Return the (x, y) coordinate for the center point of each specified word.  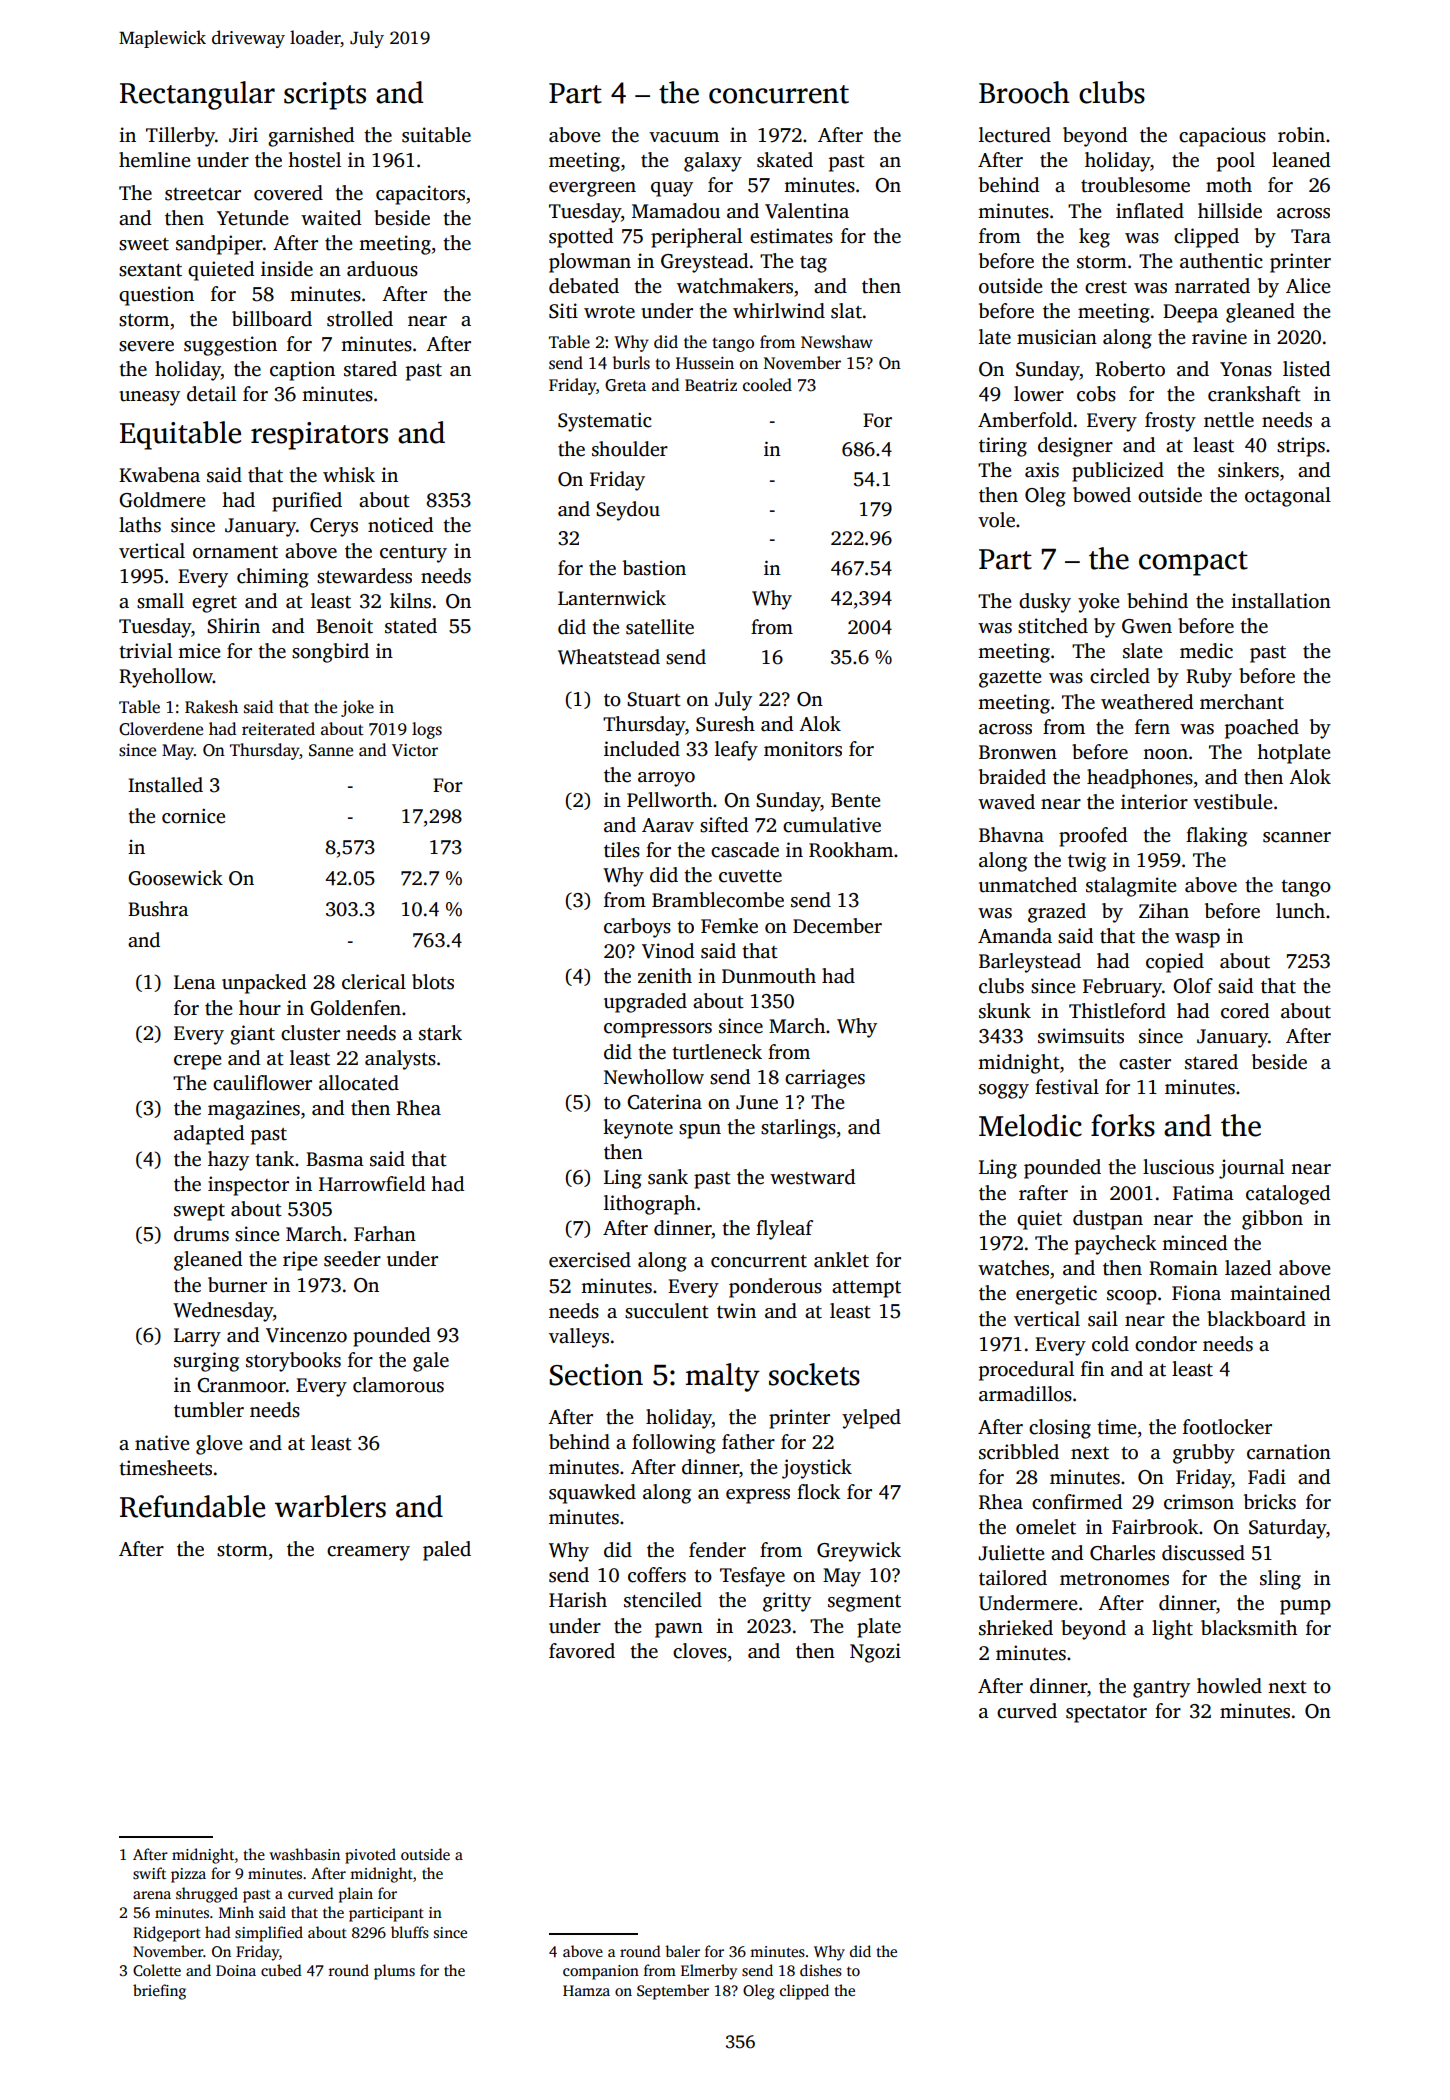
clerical (374, 982)
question (156, 296)
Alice (1308, 286)
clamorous (398, 1385)
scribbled (1019, 1452)
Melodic (1030, 1125)
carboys (637, 928)
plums (394, 1972)
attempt (866, 1289)
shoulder (630, 449)
